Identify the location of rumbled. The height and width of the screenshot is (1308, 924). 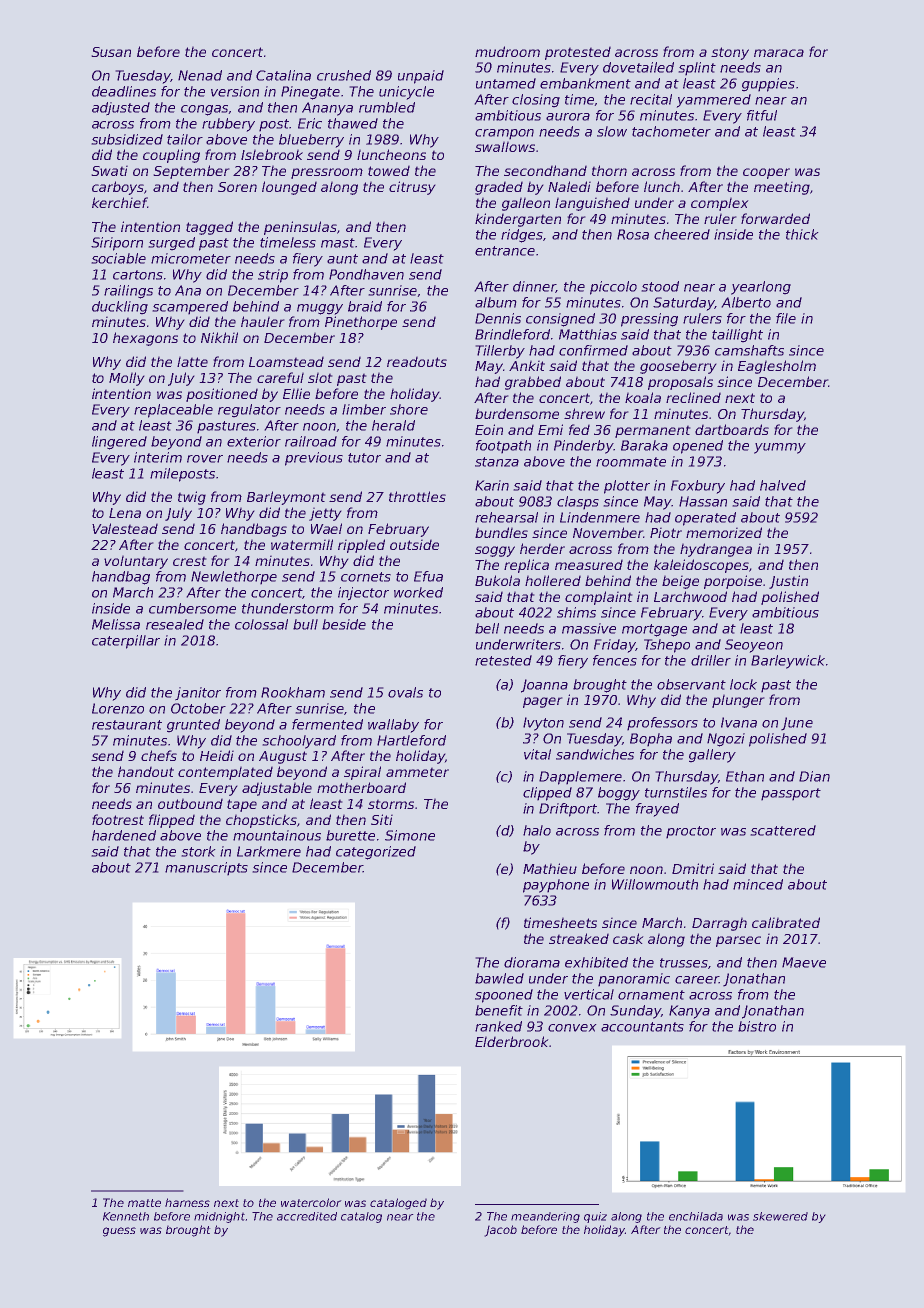
(387, 107).
